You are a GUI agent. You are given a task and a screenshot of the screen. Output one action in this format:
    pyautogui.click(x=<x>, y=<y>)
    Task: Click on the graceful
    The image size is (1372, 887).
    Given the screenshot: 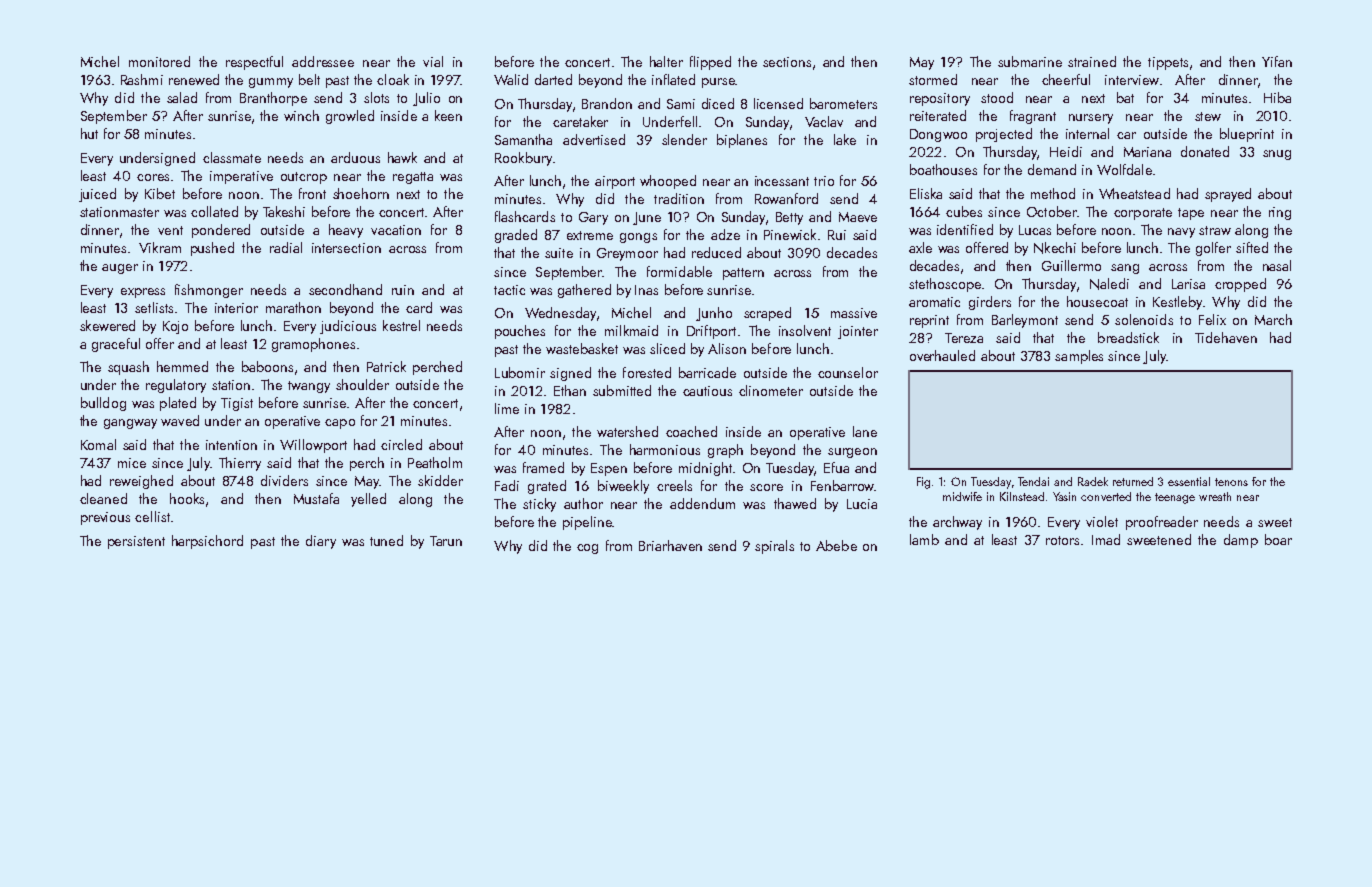 What is the action you would take?
    pyautogui.click(x=116, y=345)
